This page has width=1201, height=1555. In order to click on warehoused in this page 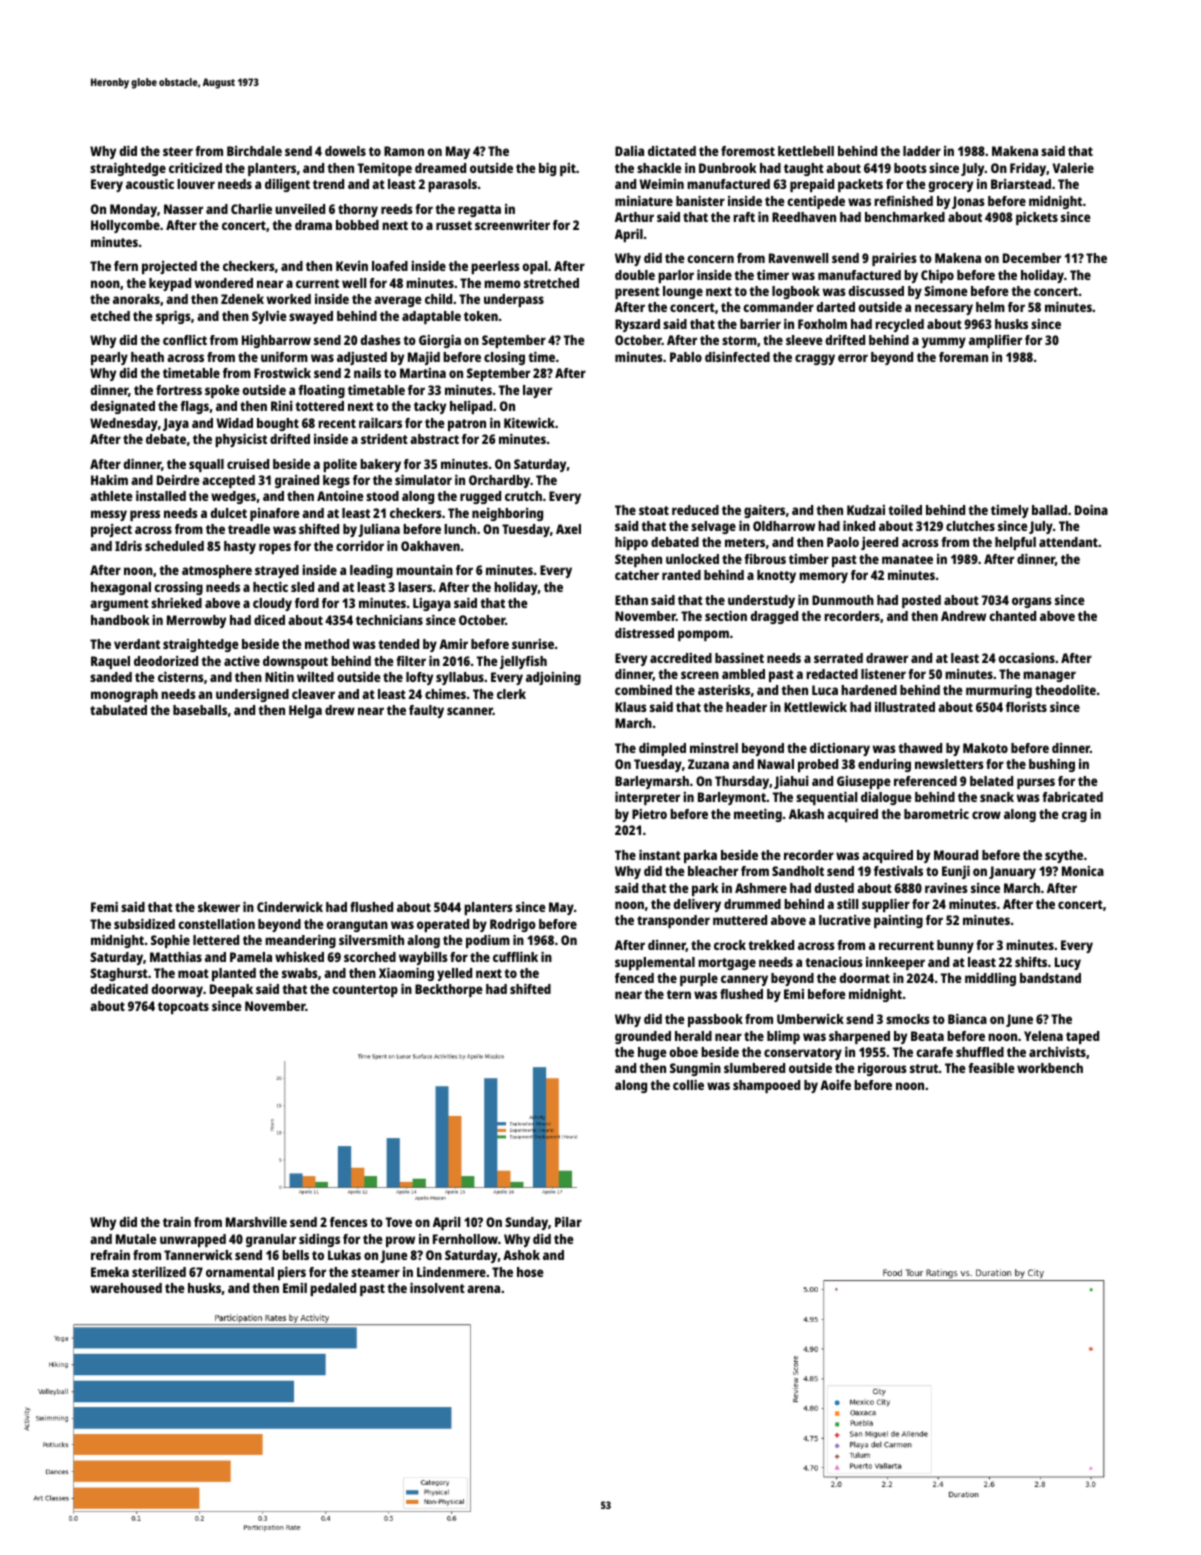, I will do `click(126, 1288)`.
